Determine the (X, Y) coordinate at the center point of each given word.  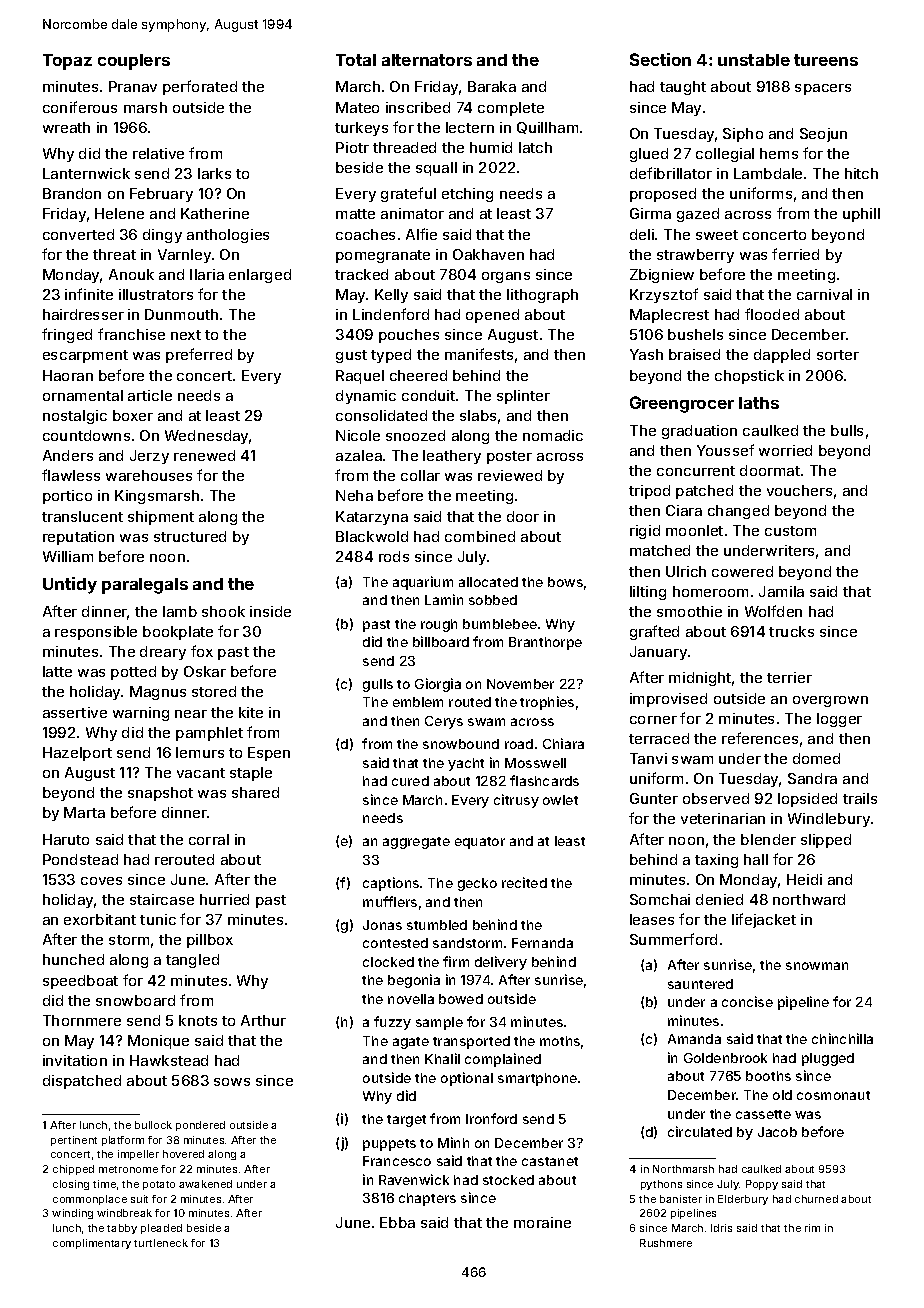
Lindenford (391, 314)
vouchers (799, 490)
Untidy (70, 585)
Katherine (215, 213)
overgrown (830, 701)
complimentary (92, 1244)
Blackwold (372, 536)
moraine (542, 1222)
